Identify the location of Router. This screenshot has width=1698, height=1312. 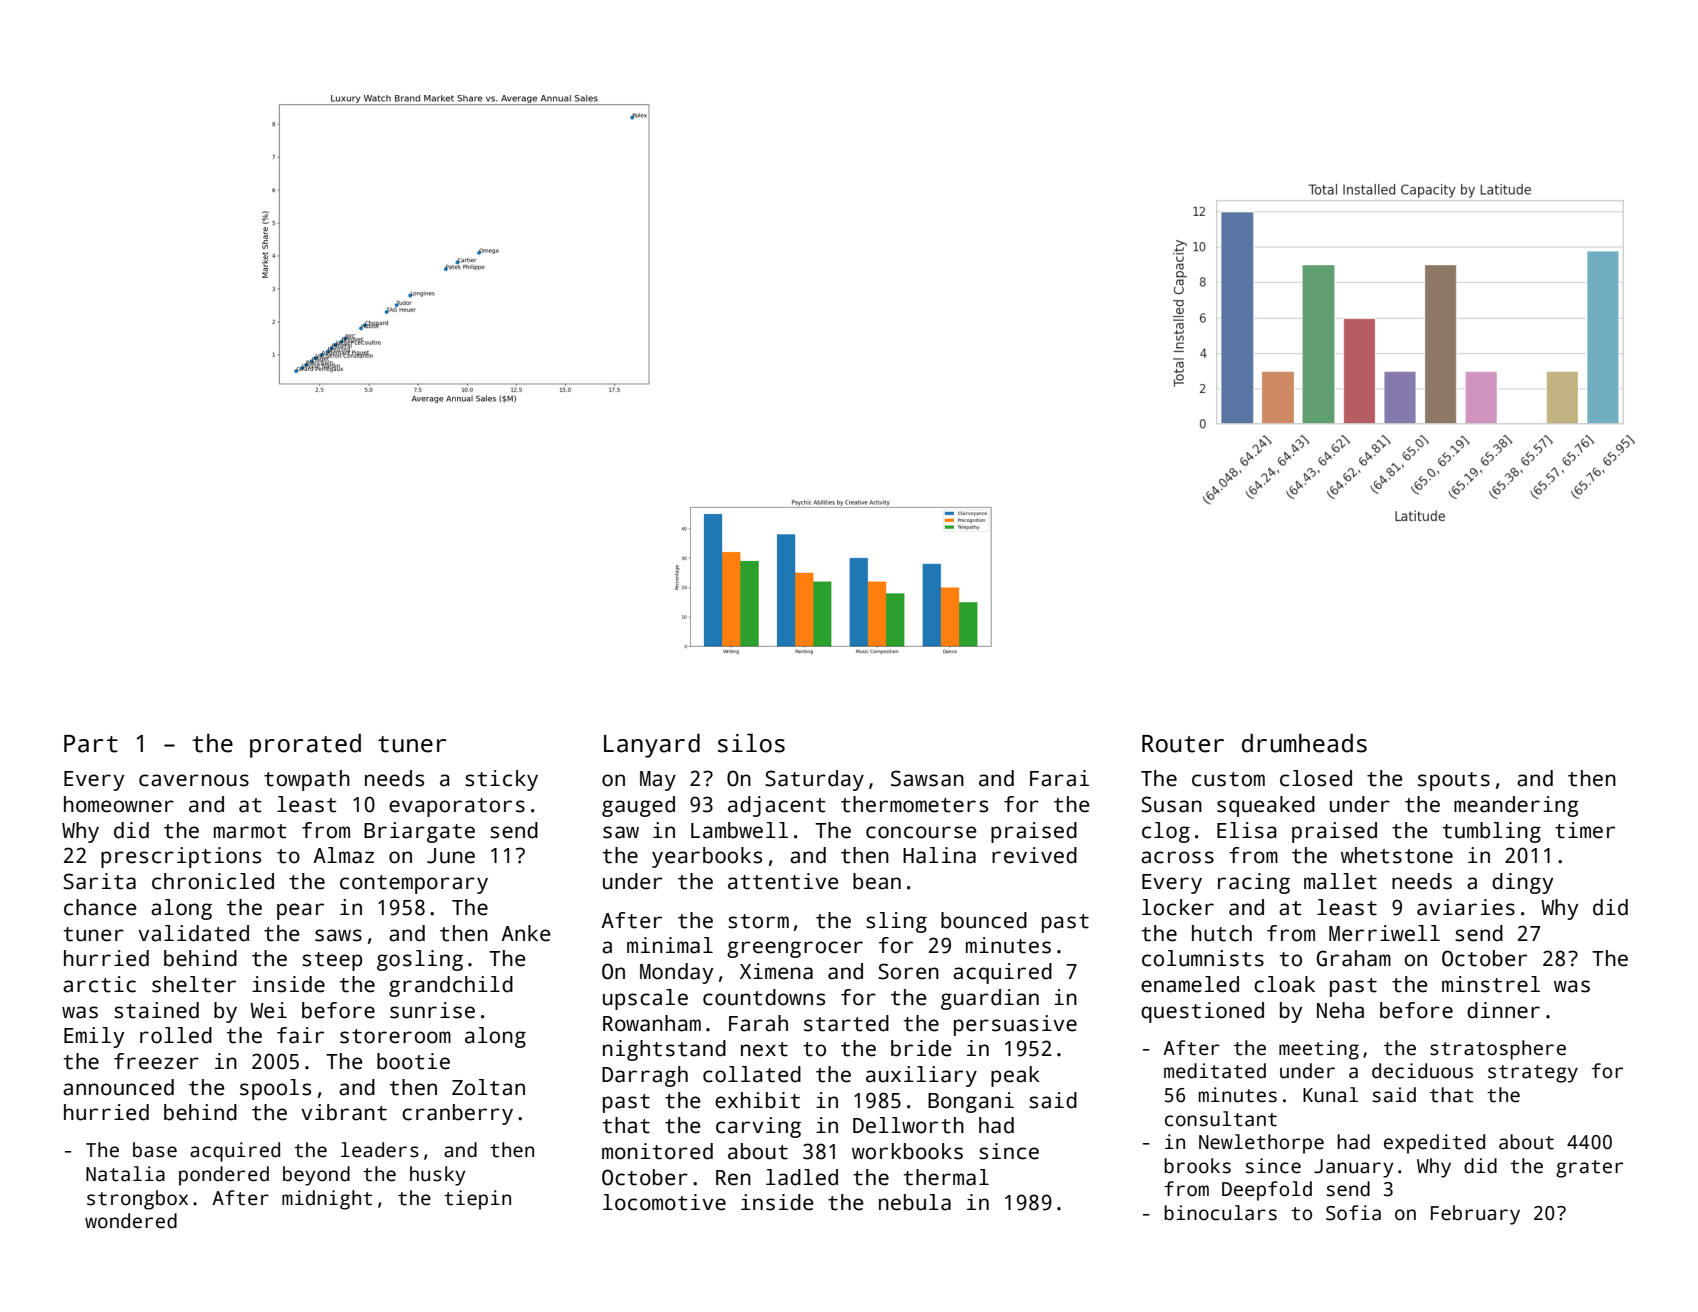
(1183, 744).
